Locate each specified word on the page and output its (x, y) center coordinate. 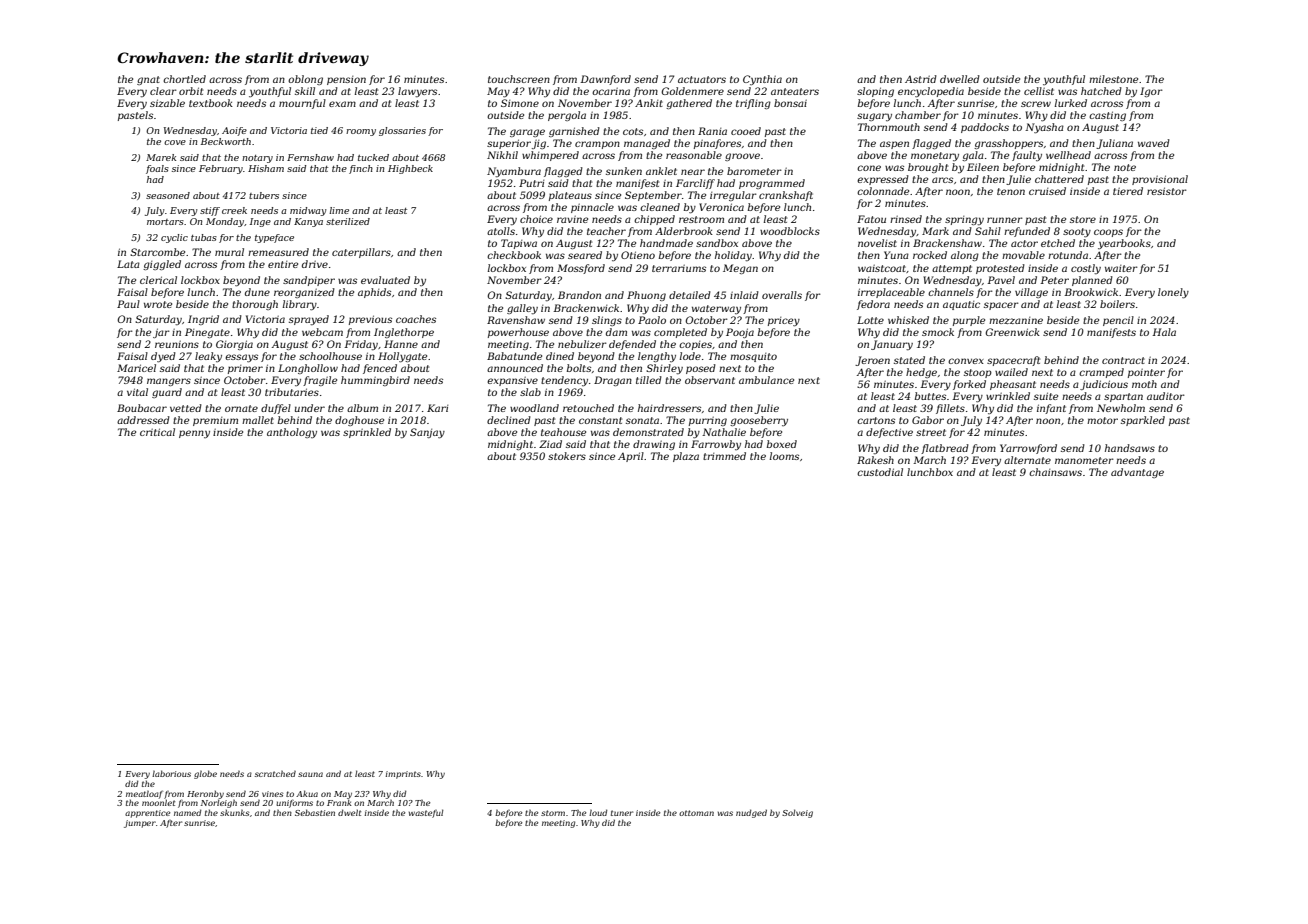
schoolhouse (330, 356)
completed (680, 333)
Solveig (797, 813)
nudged (751, 813)
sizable (167, 103)
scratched (275, 774)
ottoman (696, 813)
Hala (1164, 332)
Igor (1151, 92)
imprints (403, 775)
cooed (746, 131)
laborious (171, 773)
